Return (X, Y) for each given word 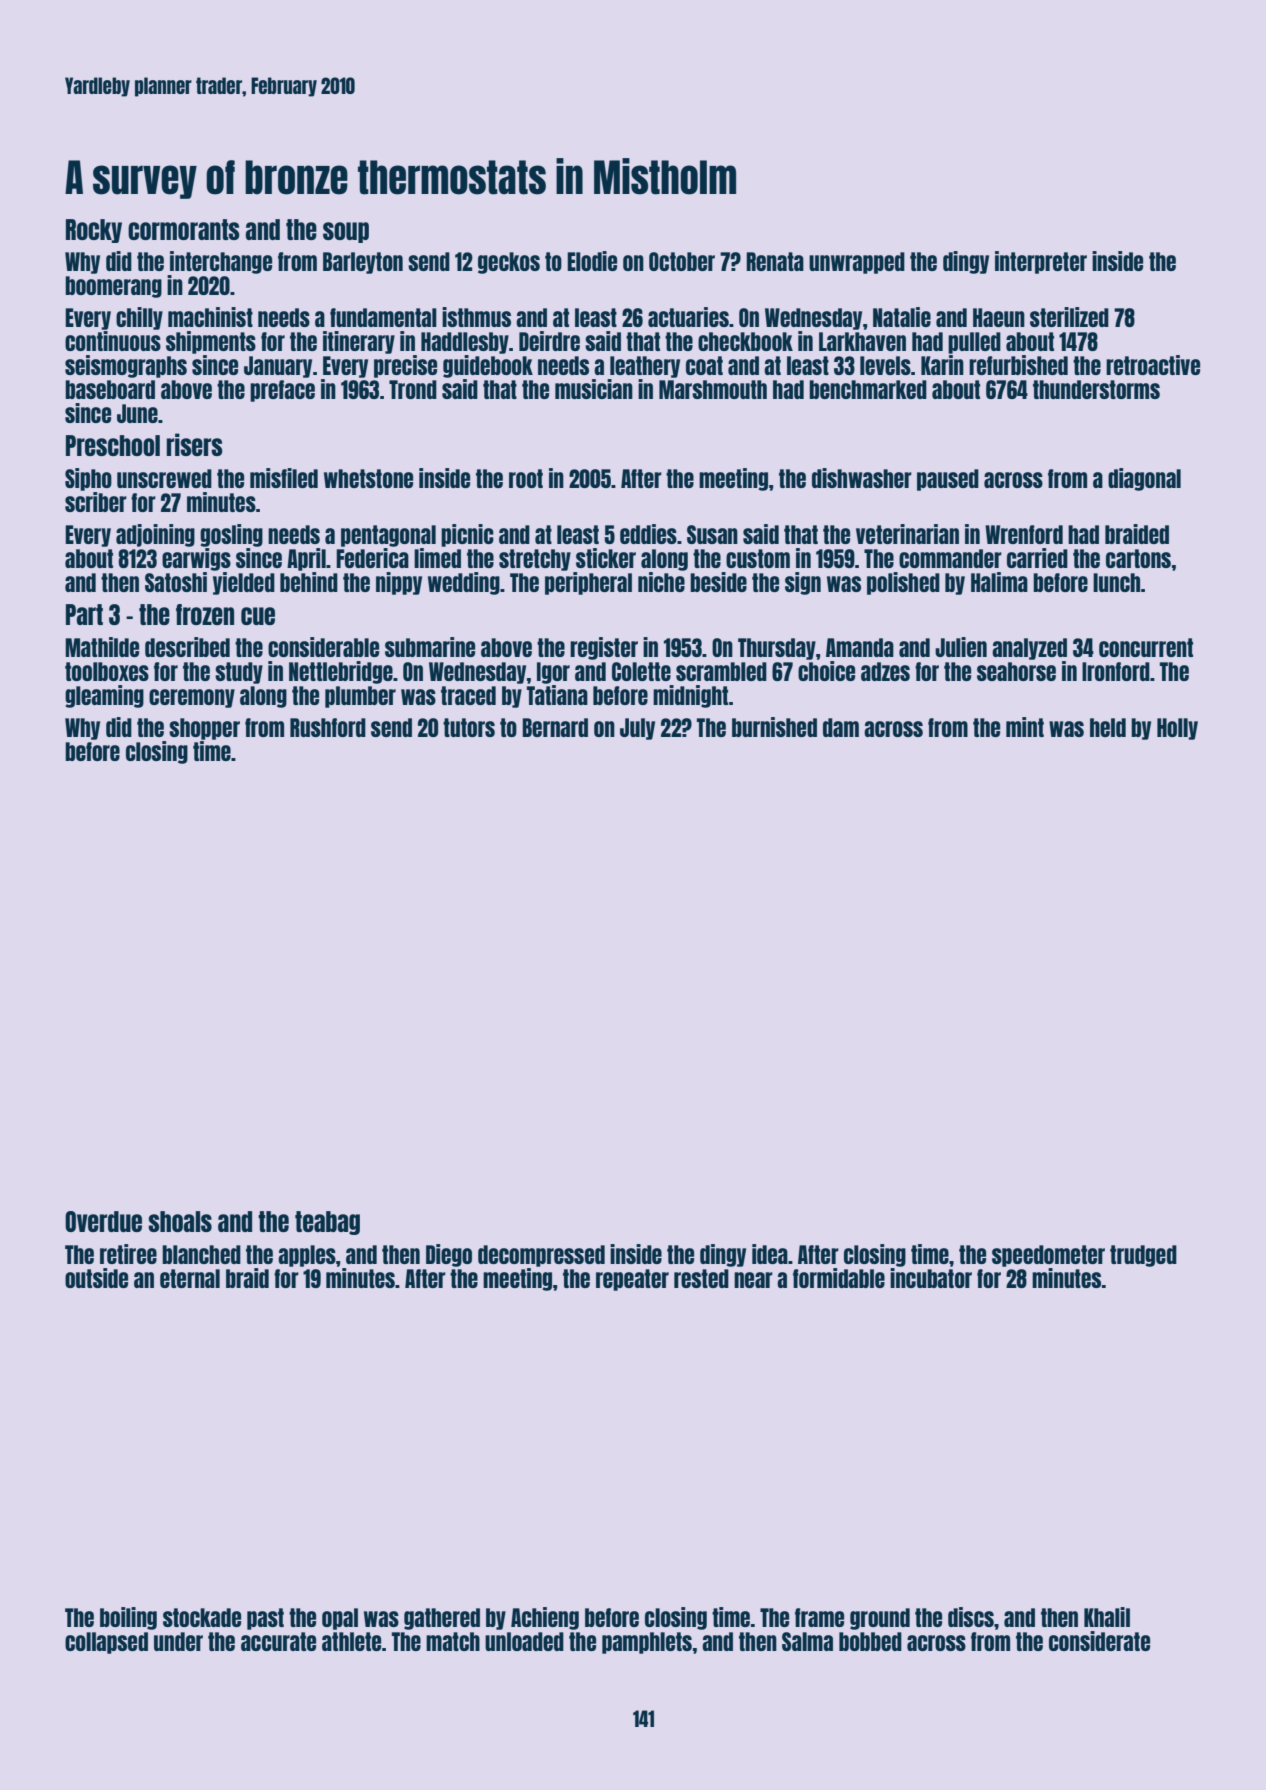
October (682, 261)
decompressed (541, 1256)
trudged (1143, 1256)
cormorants (184, 229)
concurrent (1146, 647)
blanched (201, 1254)
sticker (606, 558)
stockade (202, 1617)
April (306, 559)
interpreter (1041, 262)
